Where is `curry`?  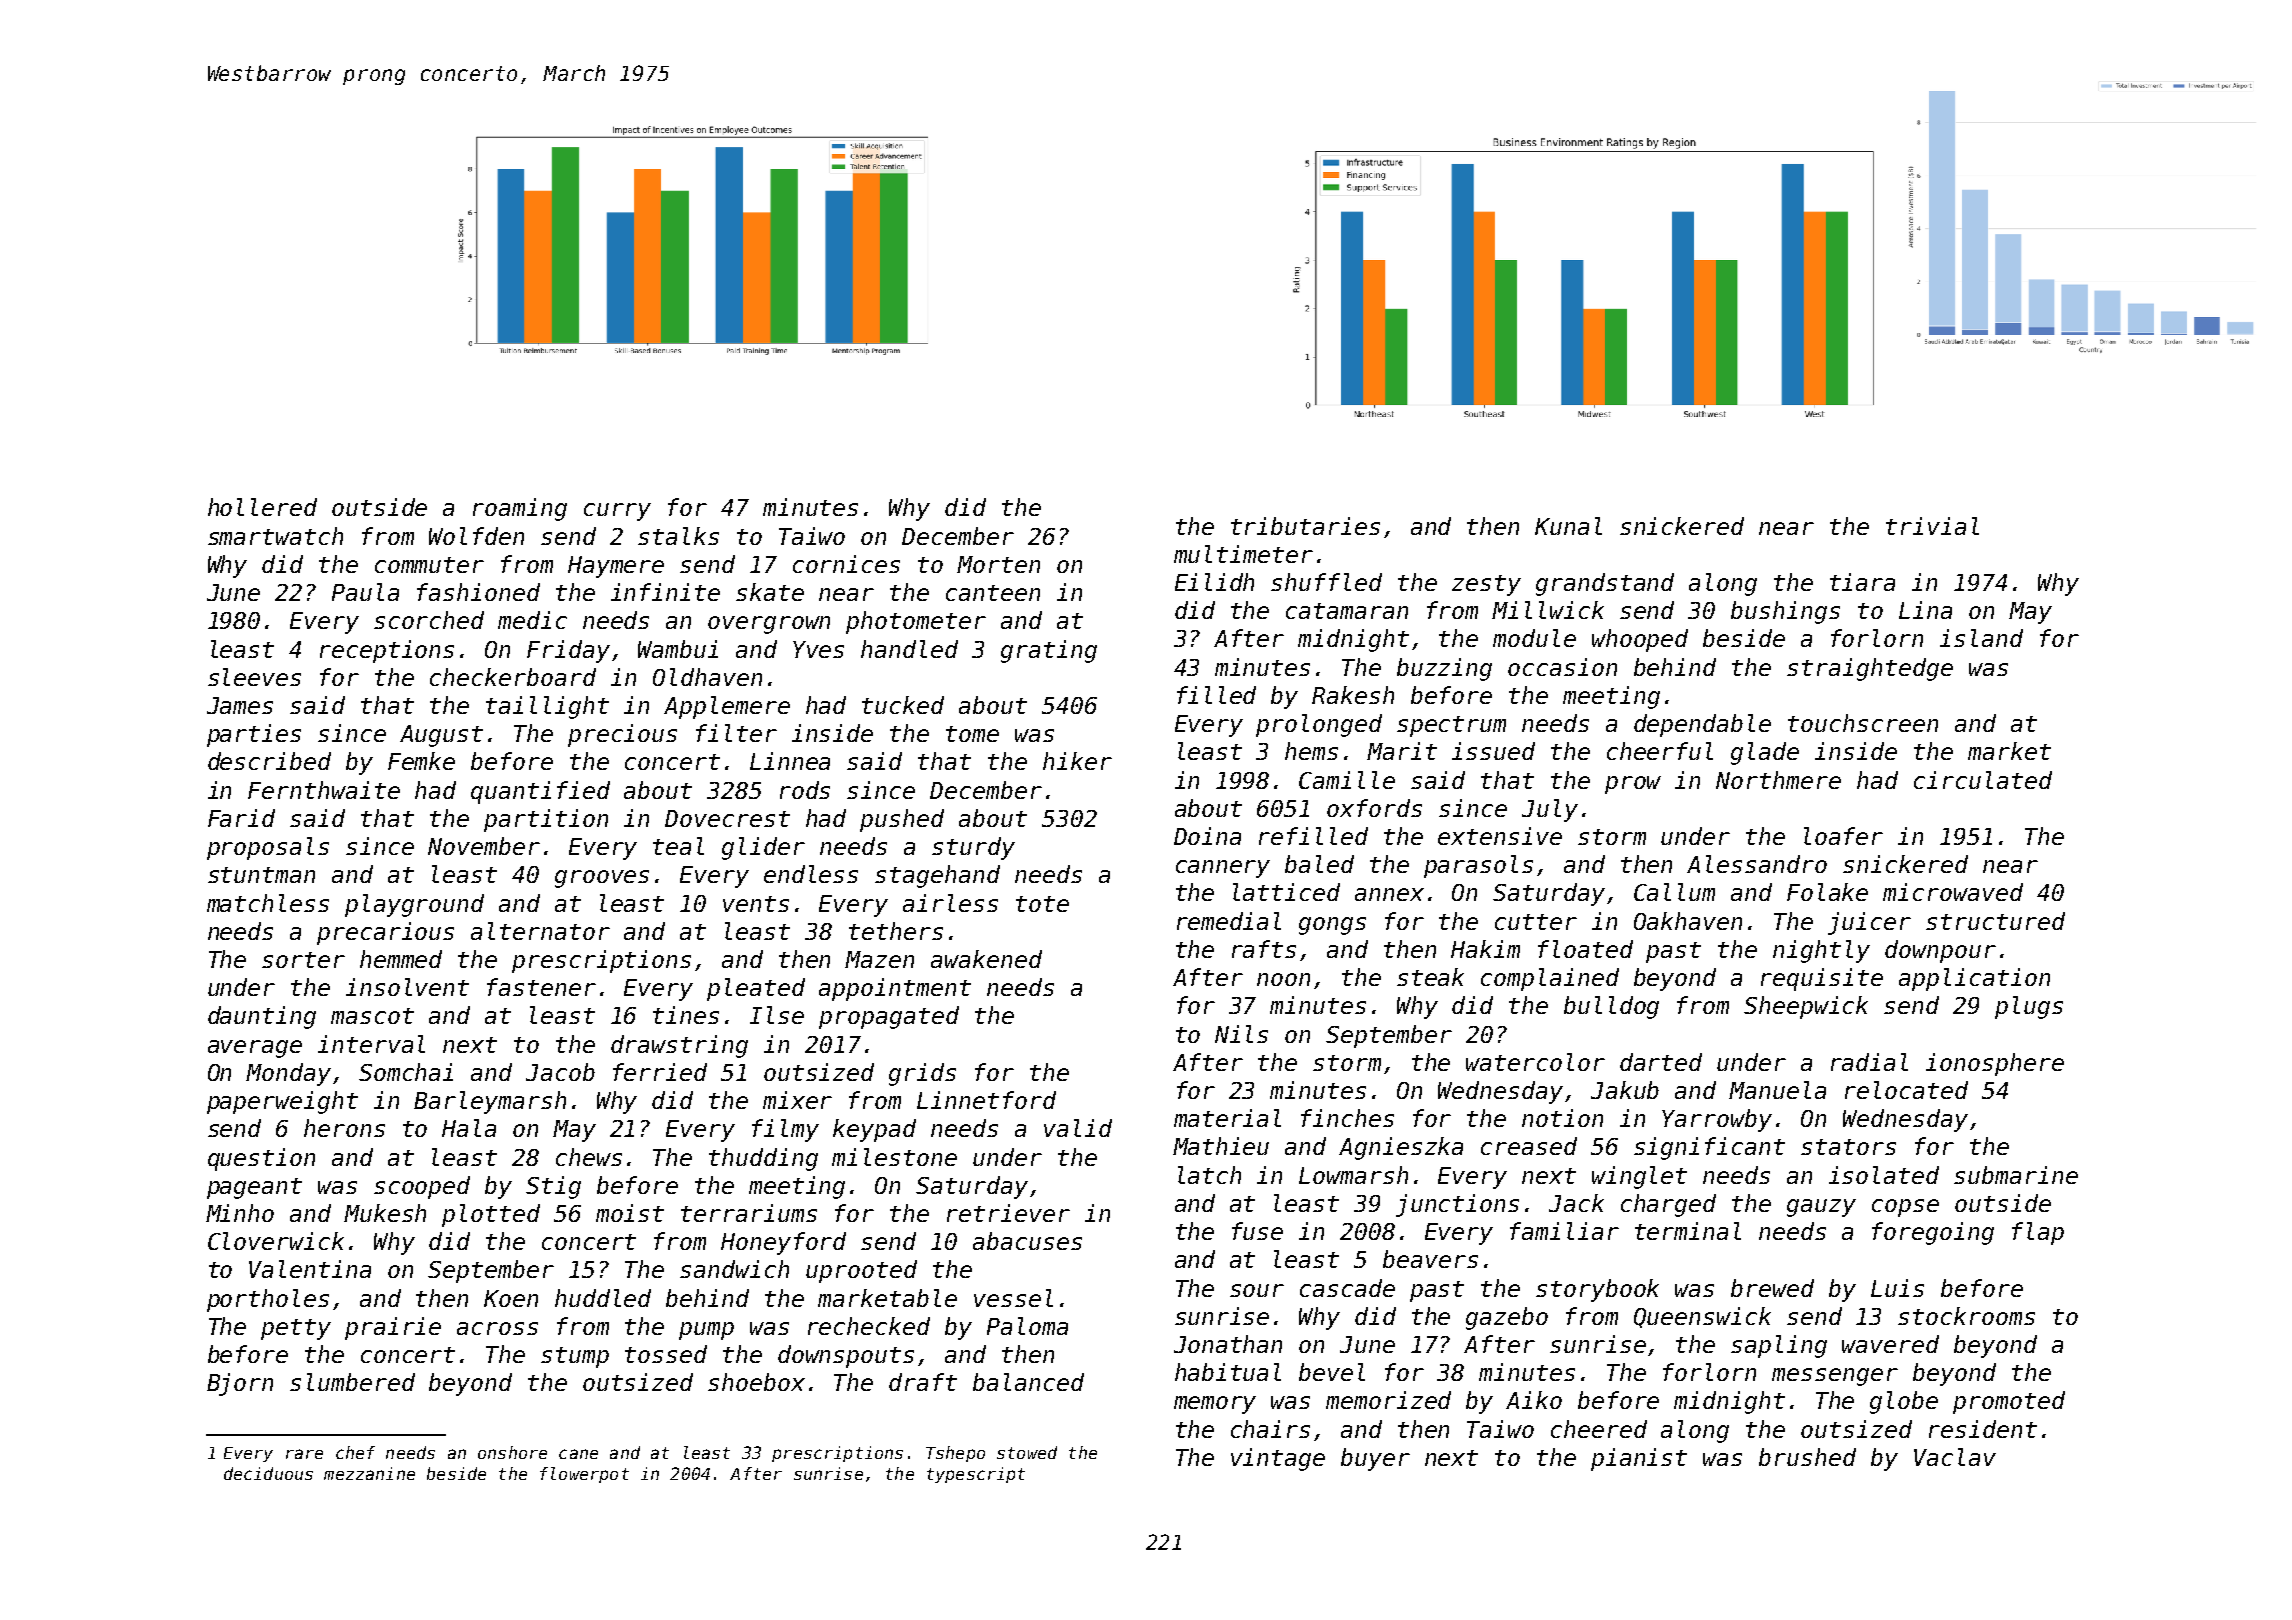
curry is located at coordinates (617, 512).
